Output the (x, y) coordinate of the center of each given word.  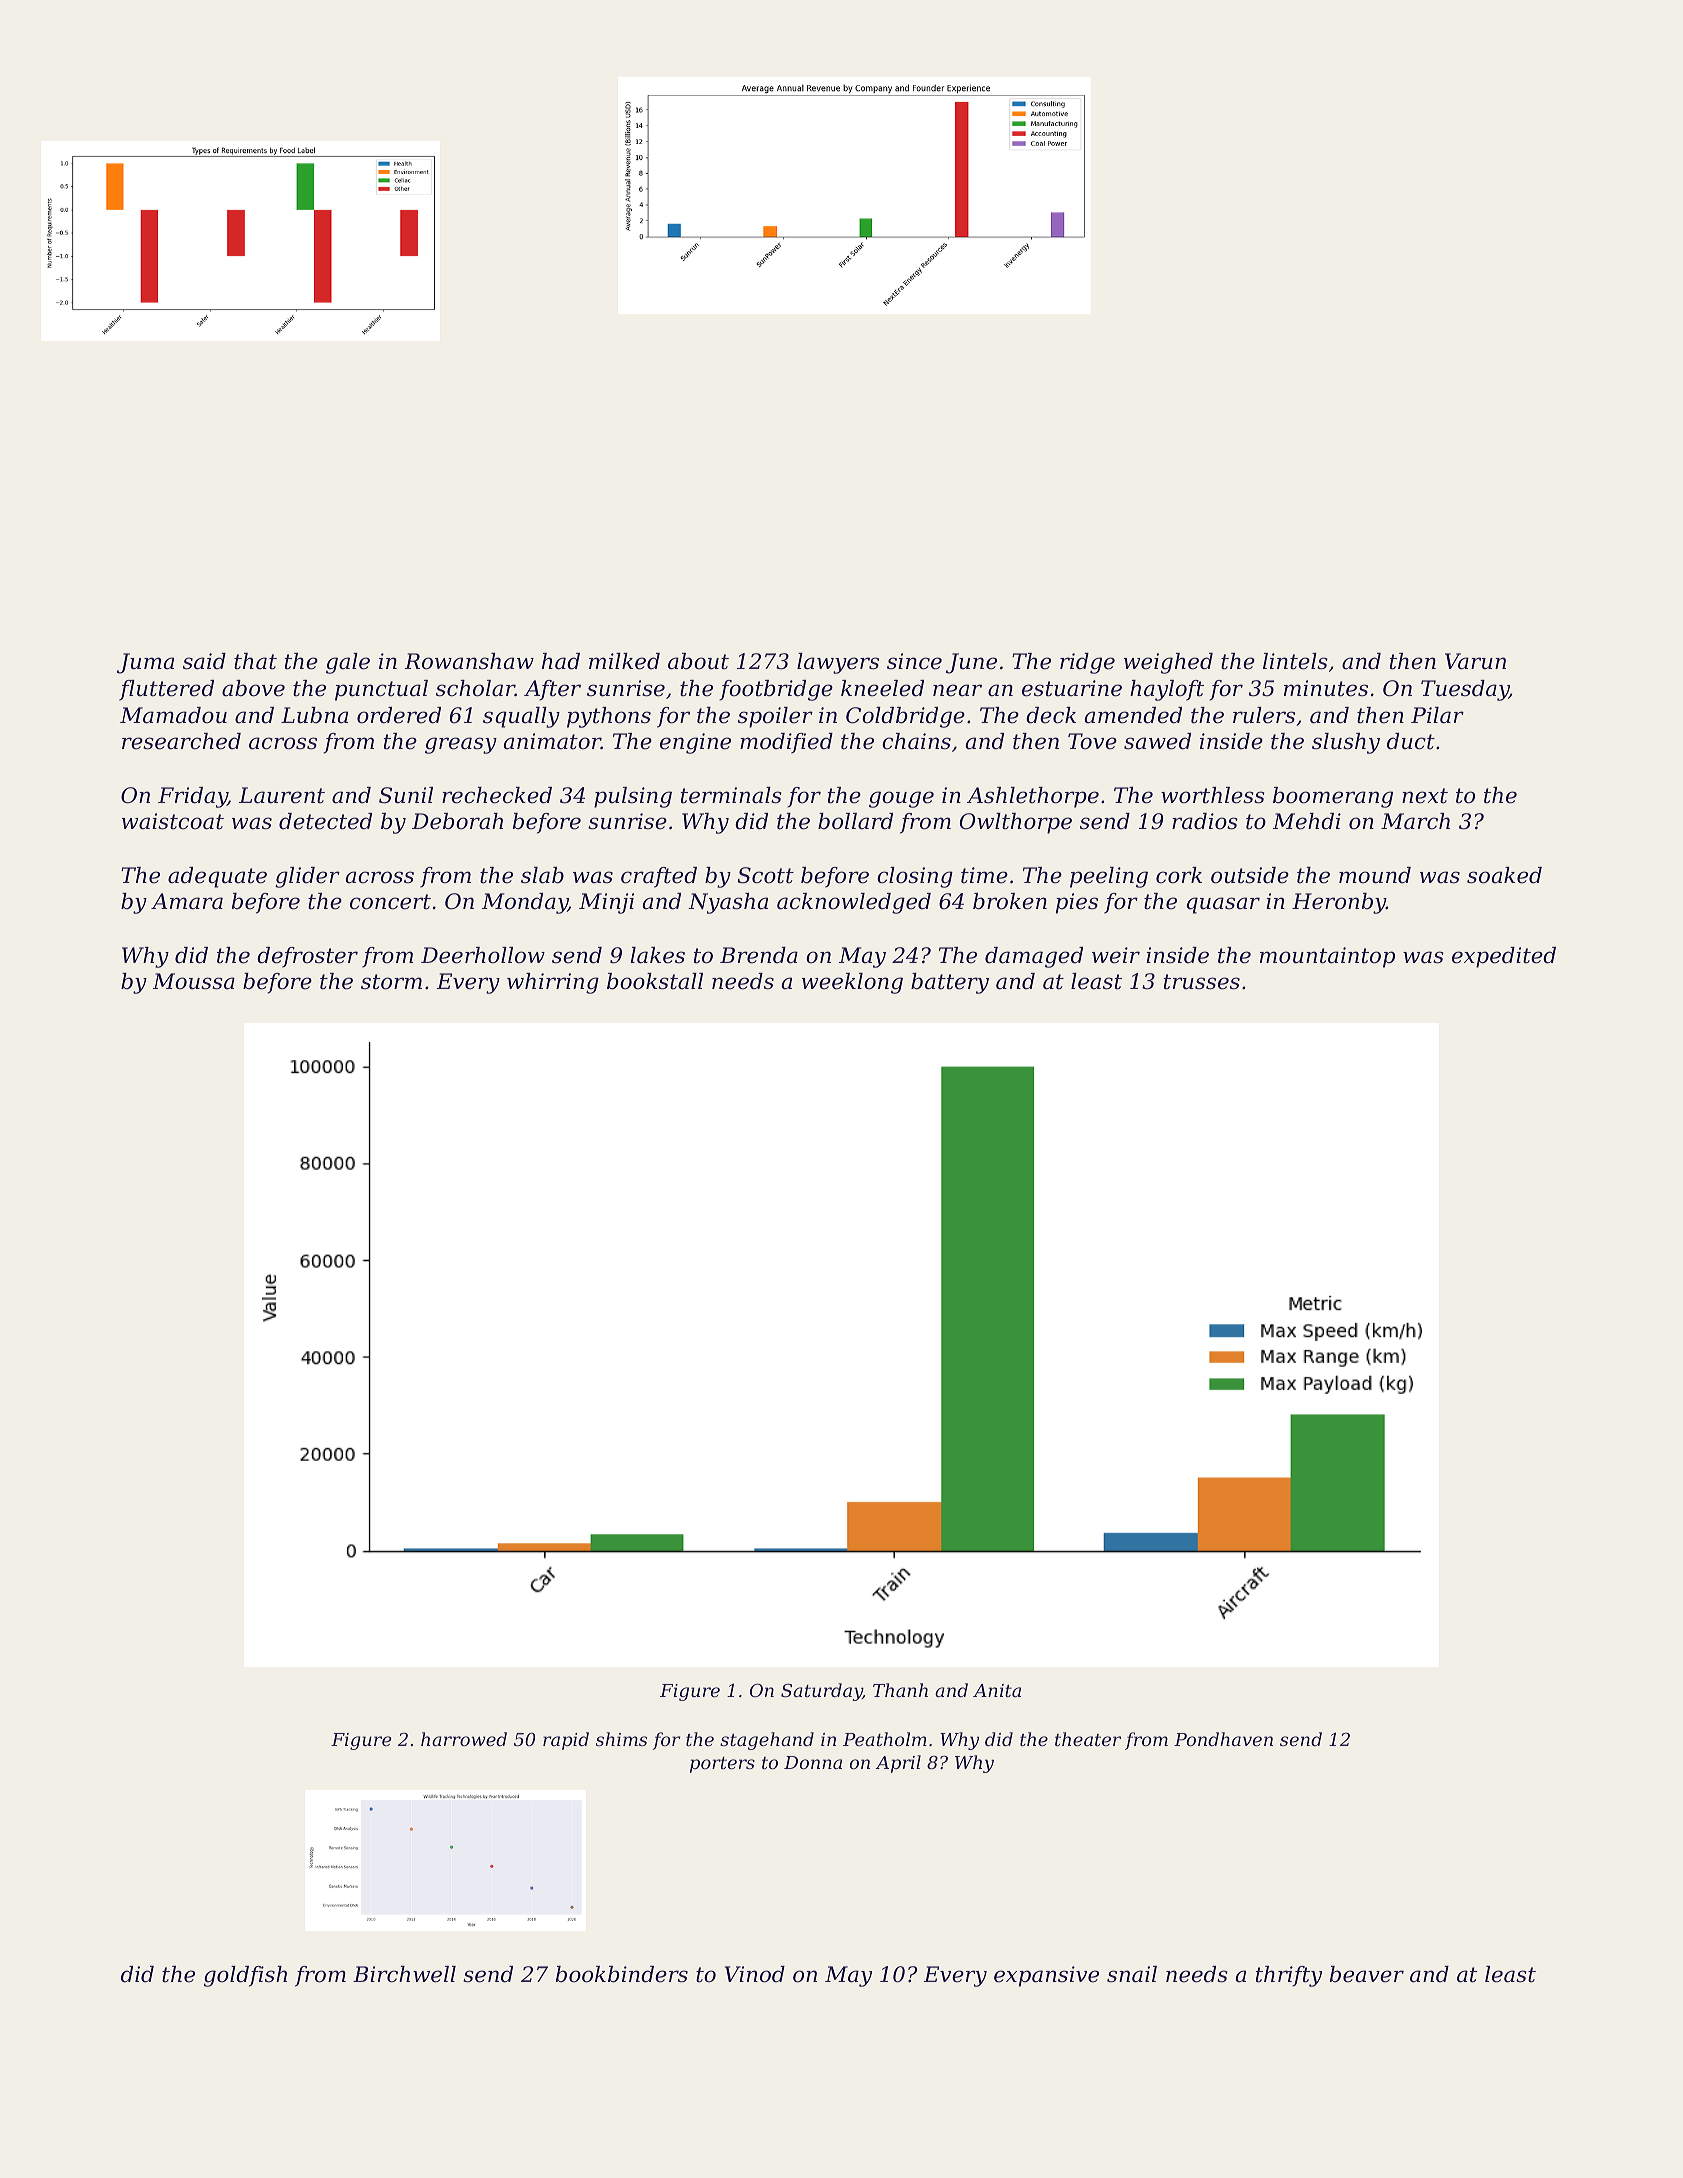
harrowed (464, 1739)
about (698, 661)
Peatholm (885, 1739)
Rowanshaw (469, 661)
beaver (1367, 1974)
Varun (1475, 661)
